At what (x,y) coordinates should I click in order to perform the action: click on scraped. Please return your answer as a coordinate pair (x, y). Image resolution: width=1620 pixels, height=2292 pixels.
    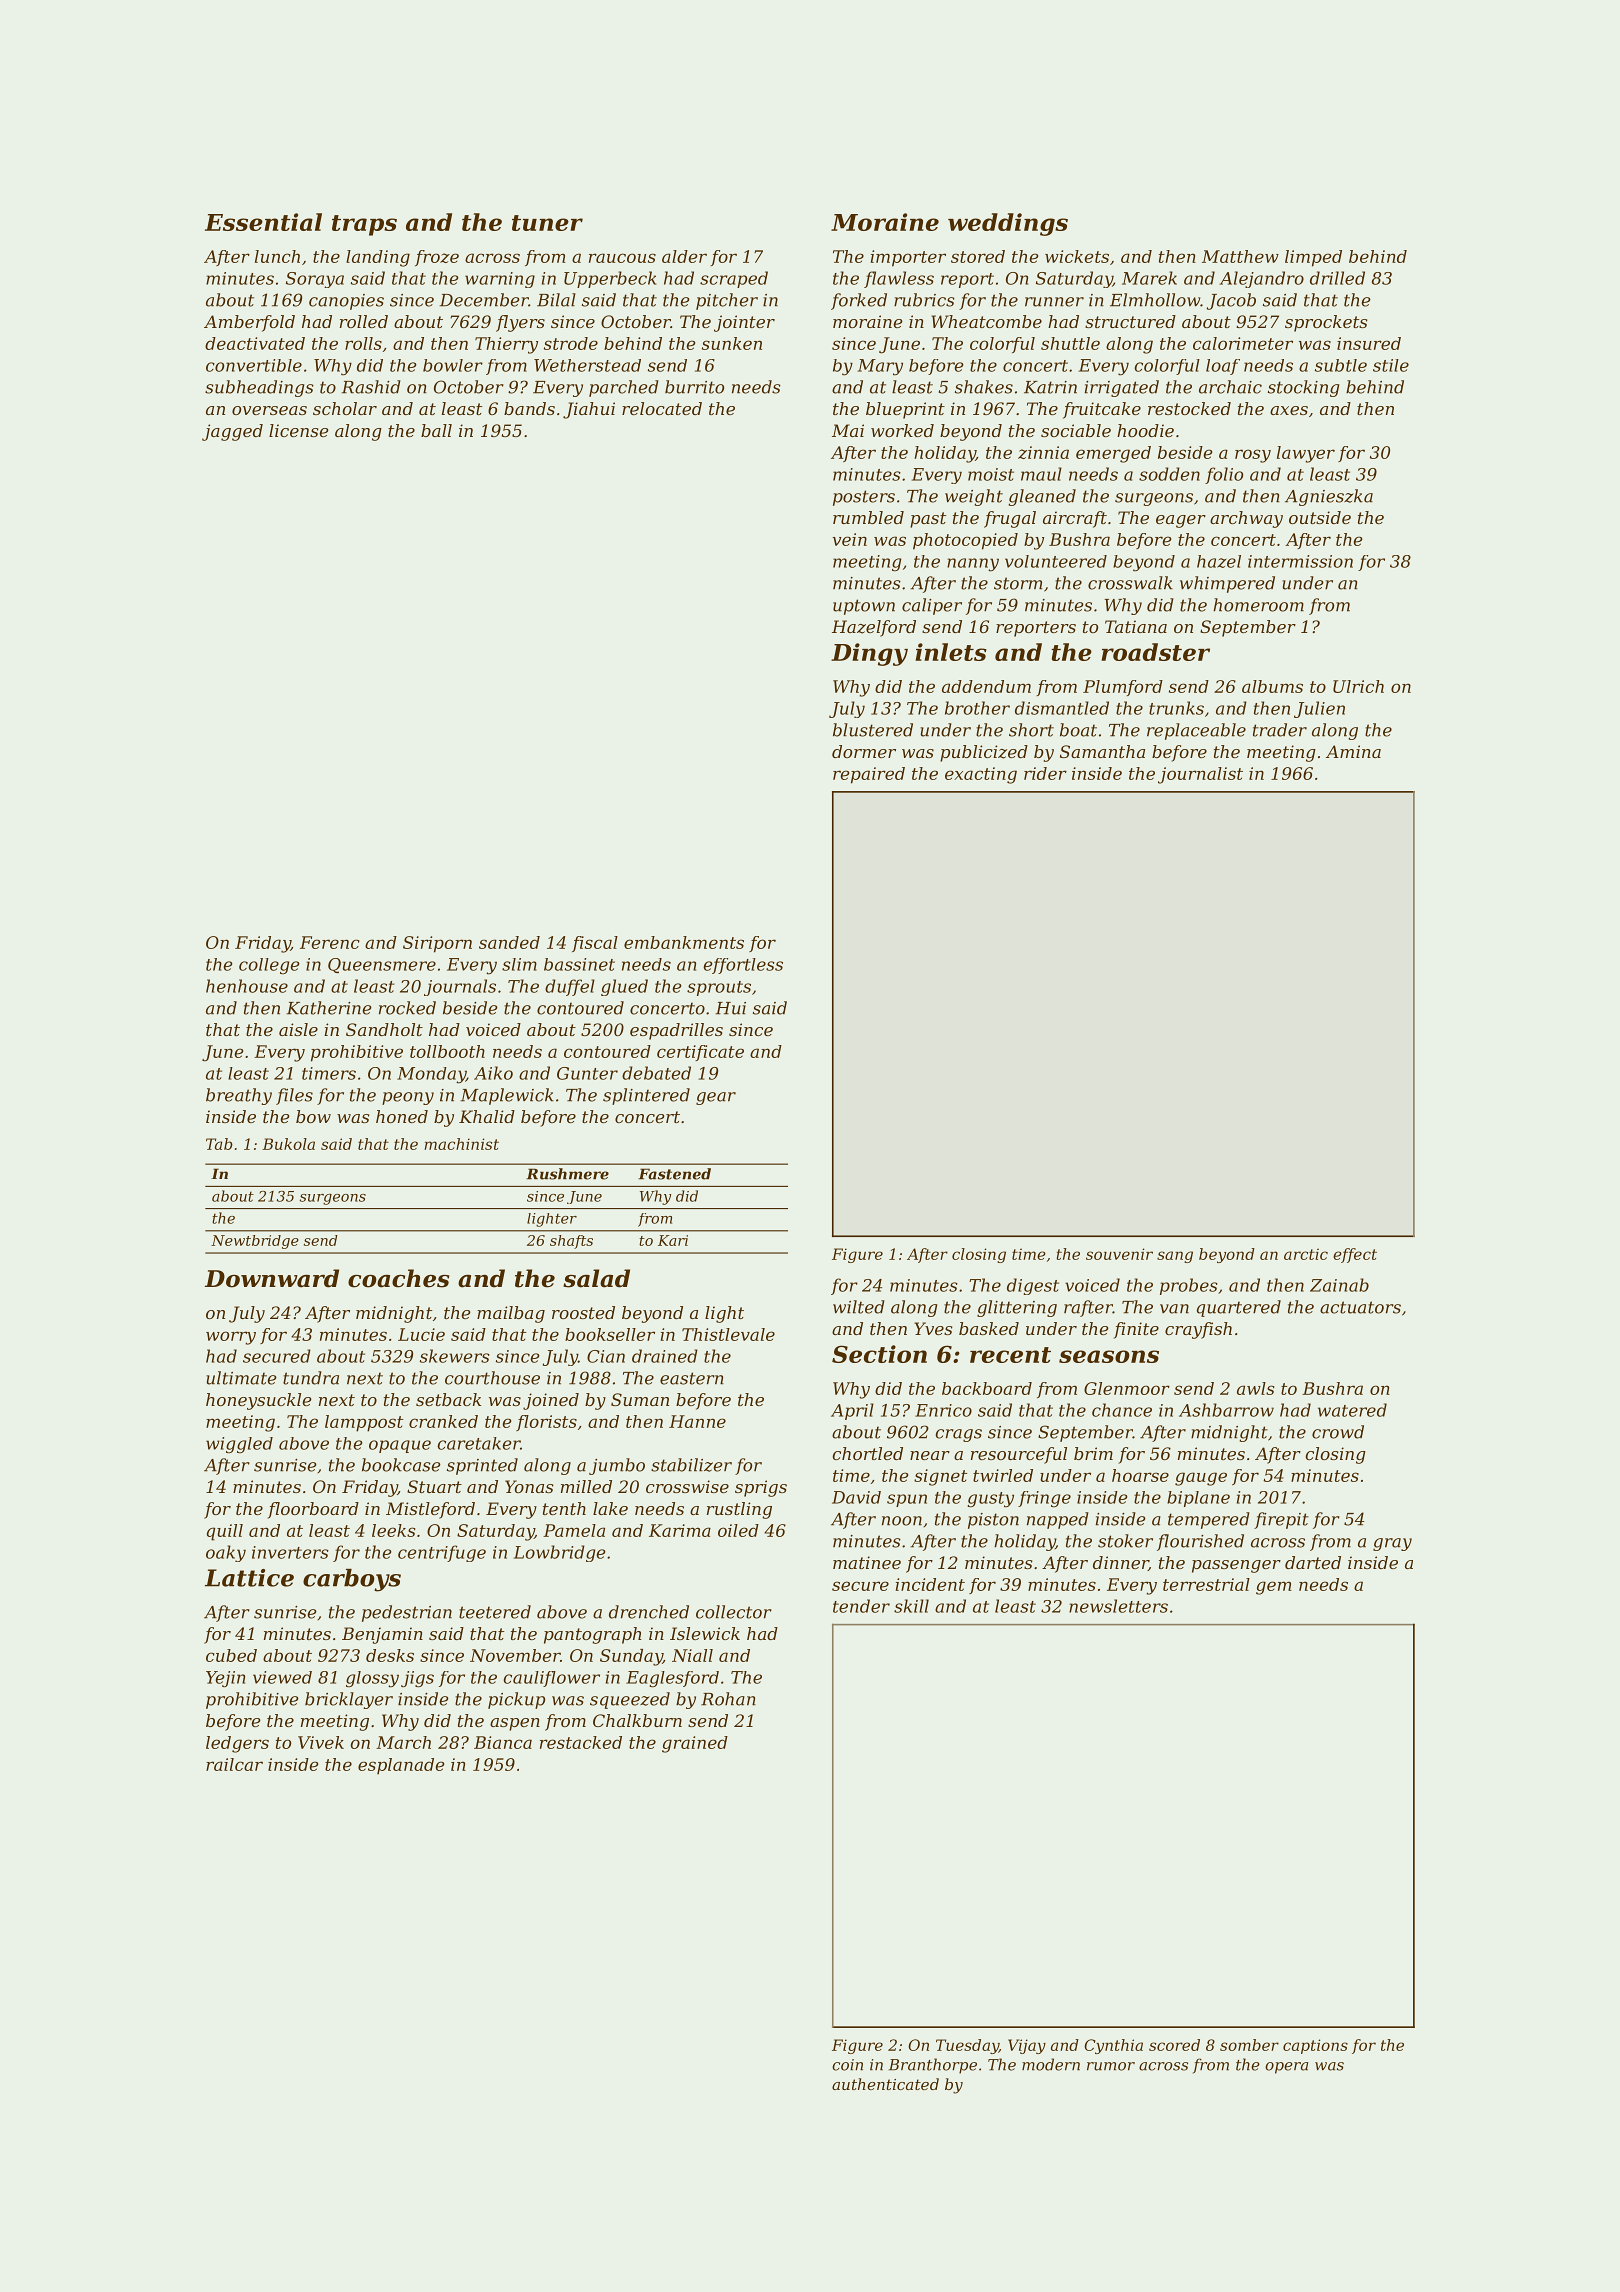
    Looking at the image, I should click on (734, 279).
